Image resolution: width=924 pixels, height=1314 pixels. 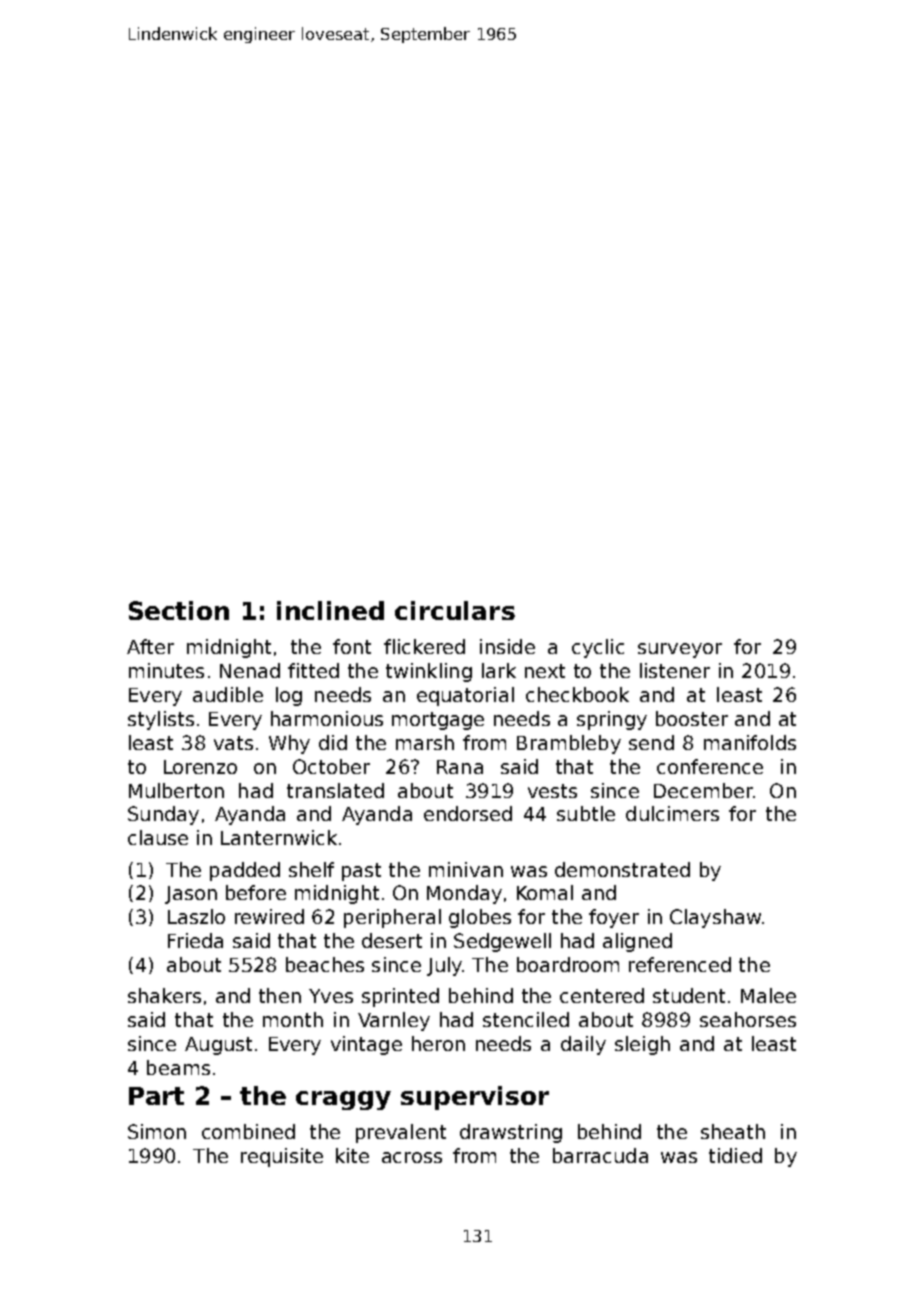 I want to click on surveyor, so click(x=680, y=650).
